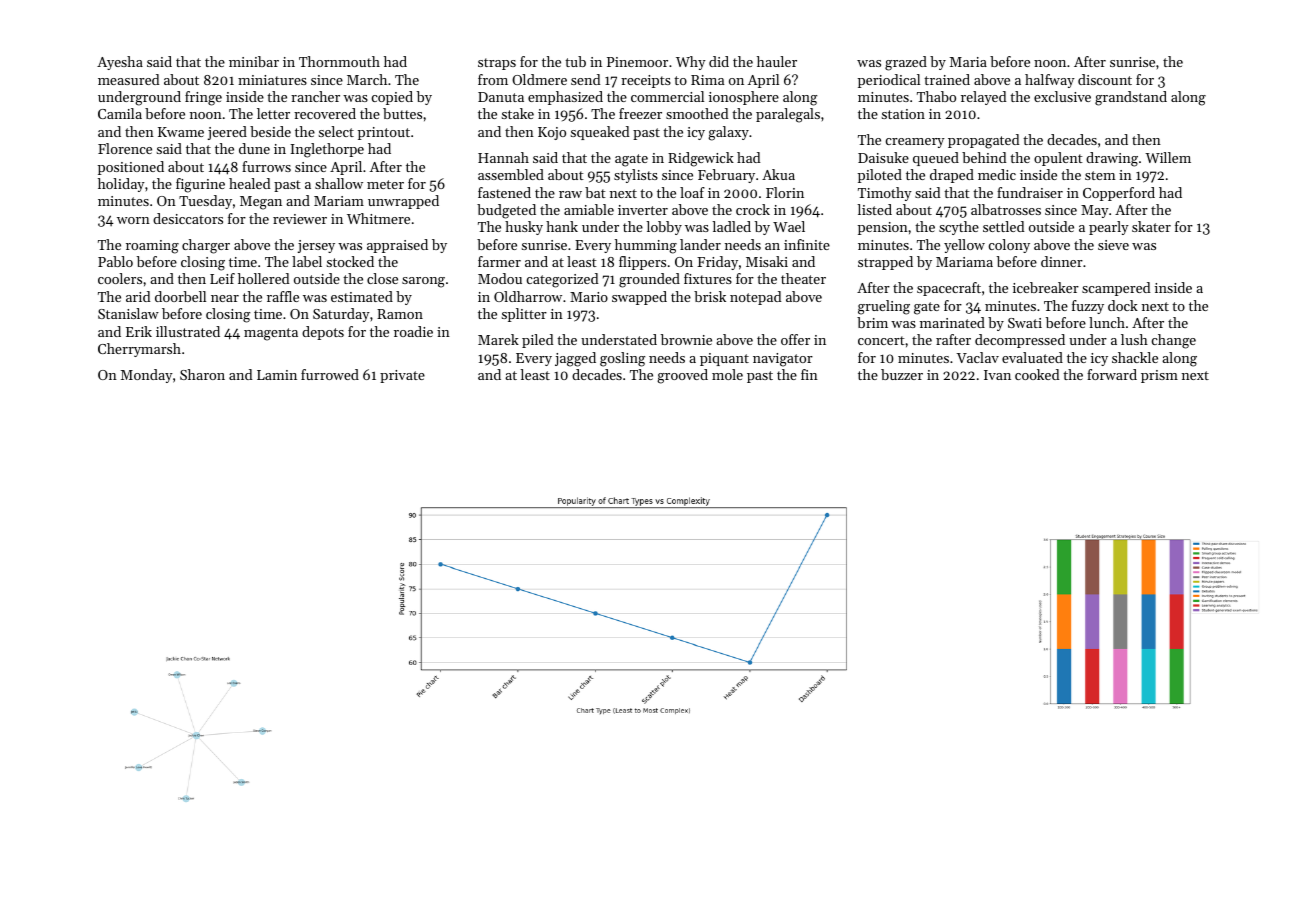 Image resolution: width=1308 pixels, height=924 pixels. I want to click on minibar, so click(254, 61).
